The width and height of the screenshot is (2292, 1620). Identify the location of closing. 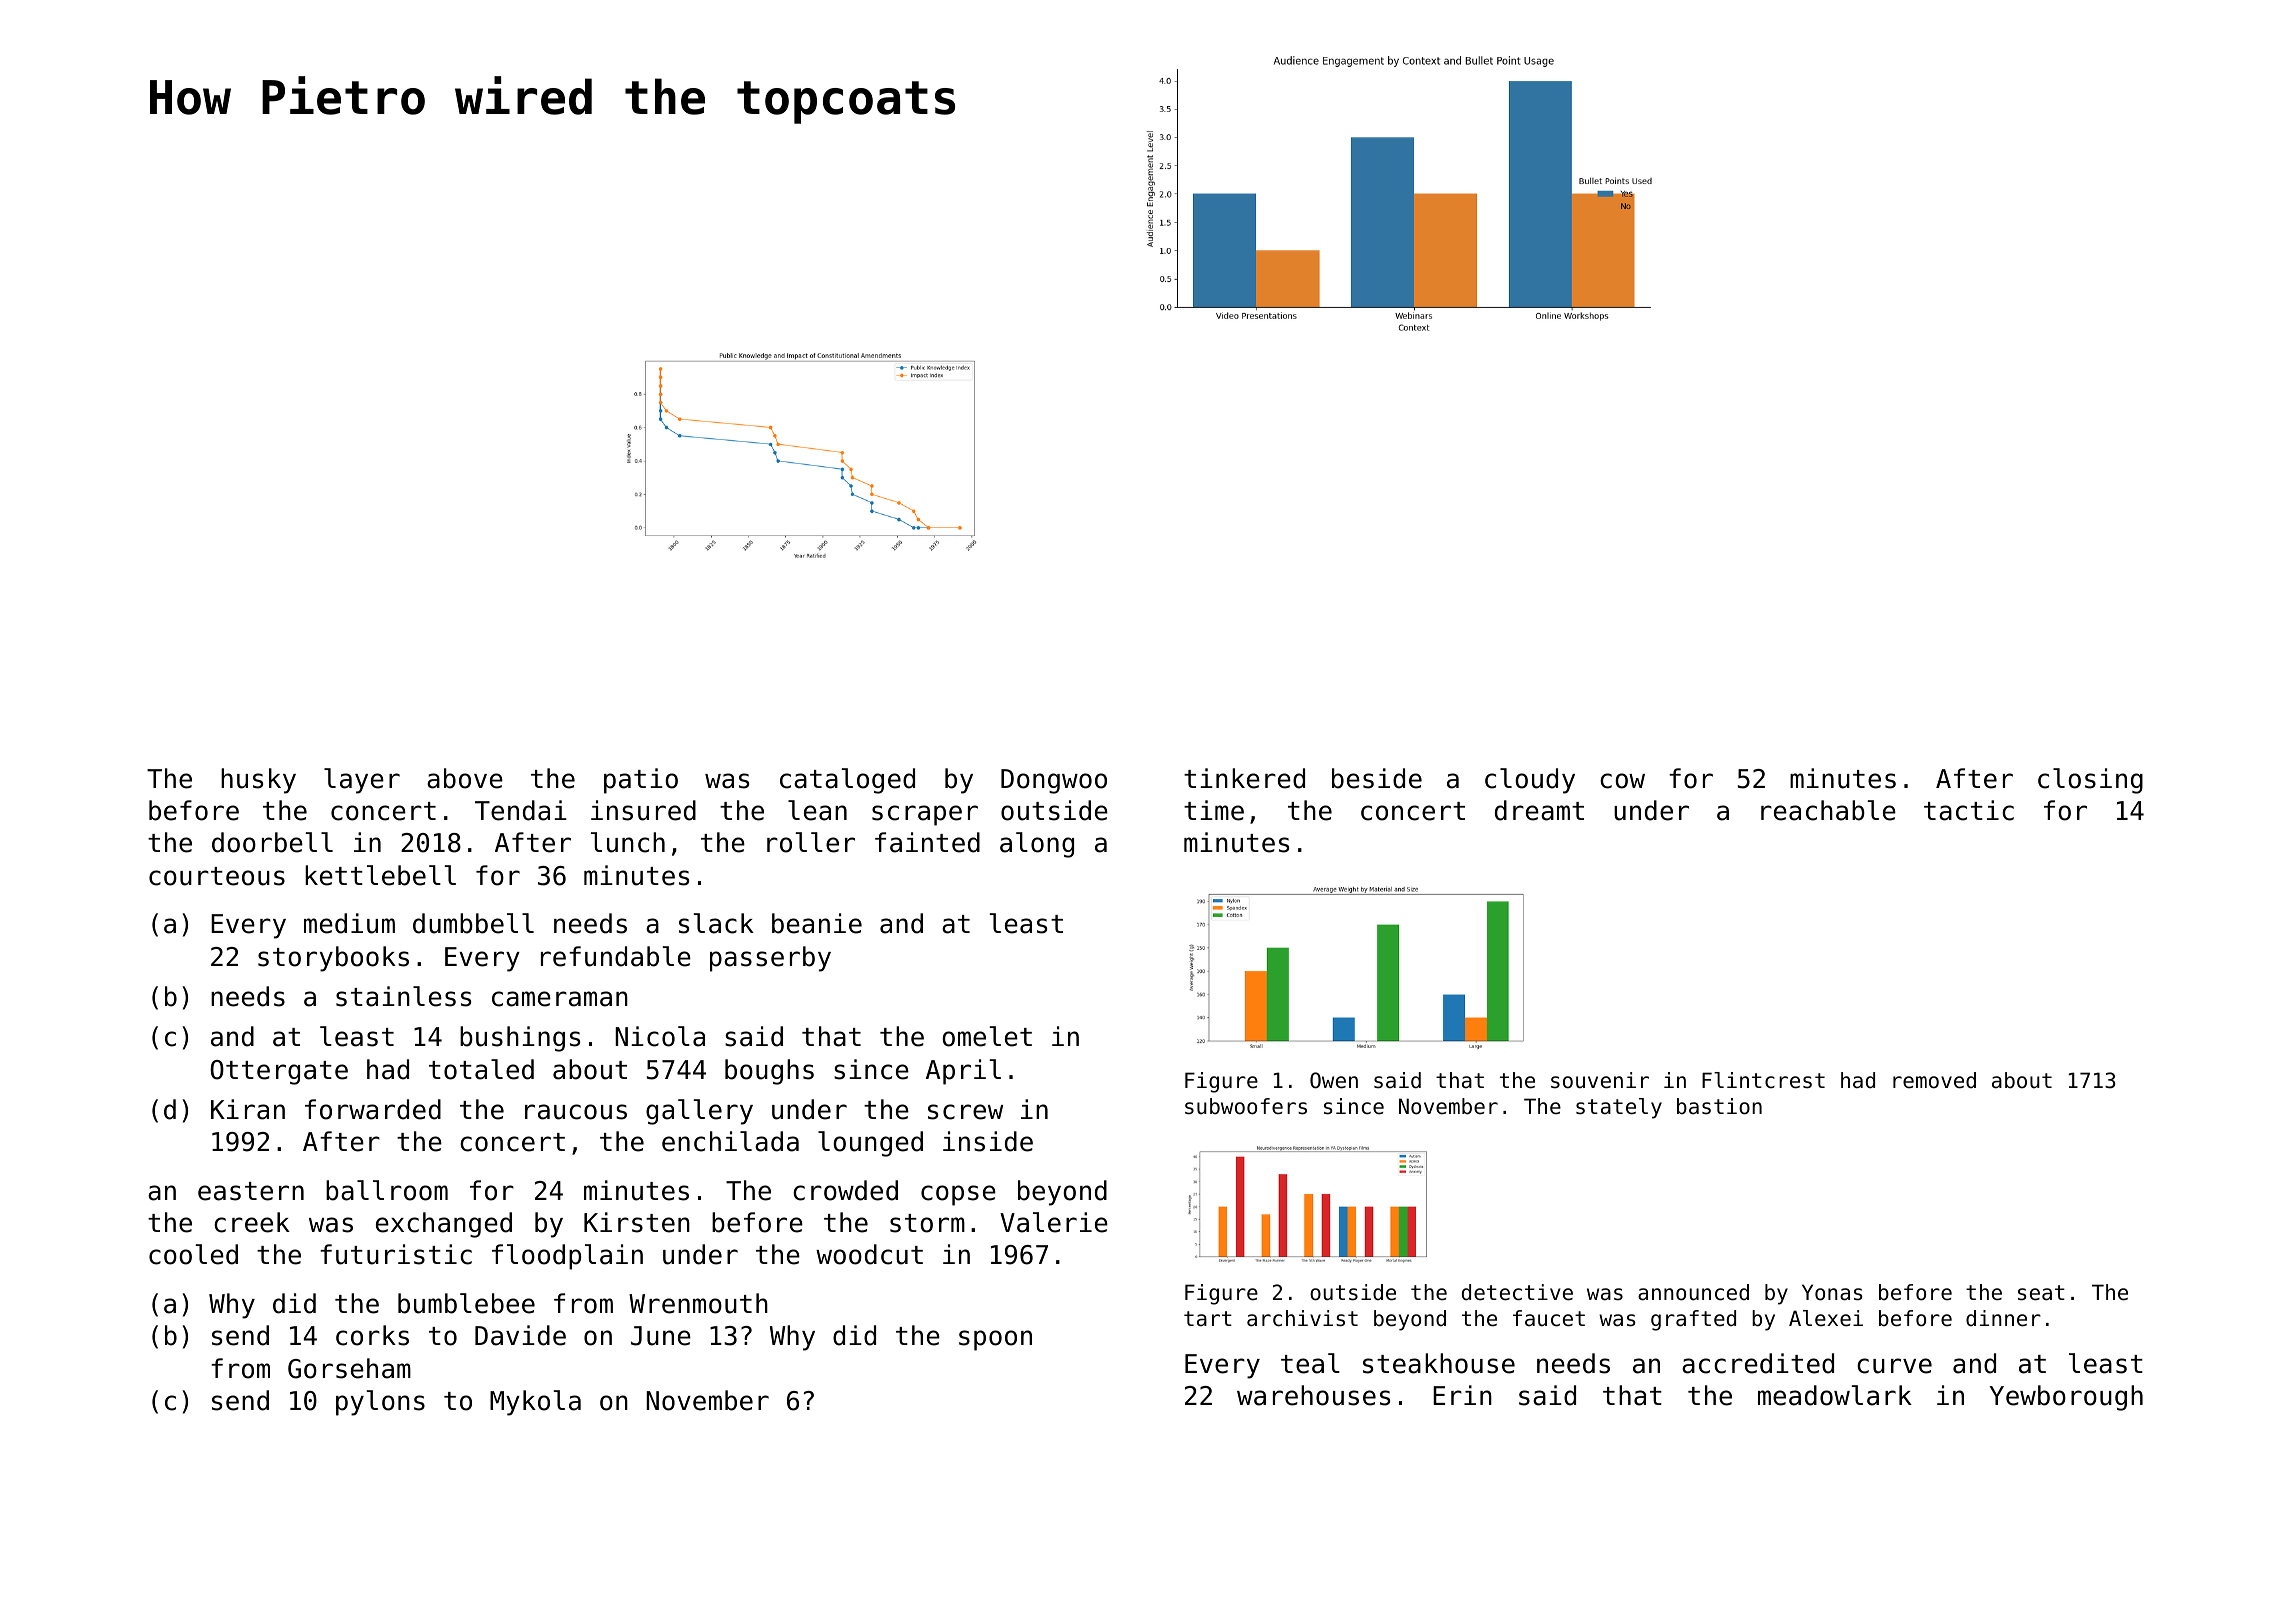
(2090, 781).
